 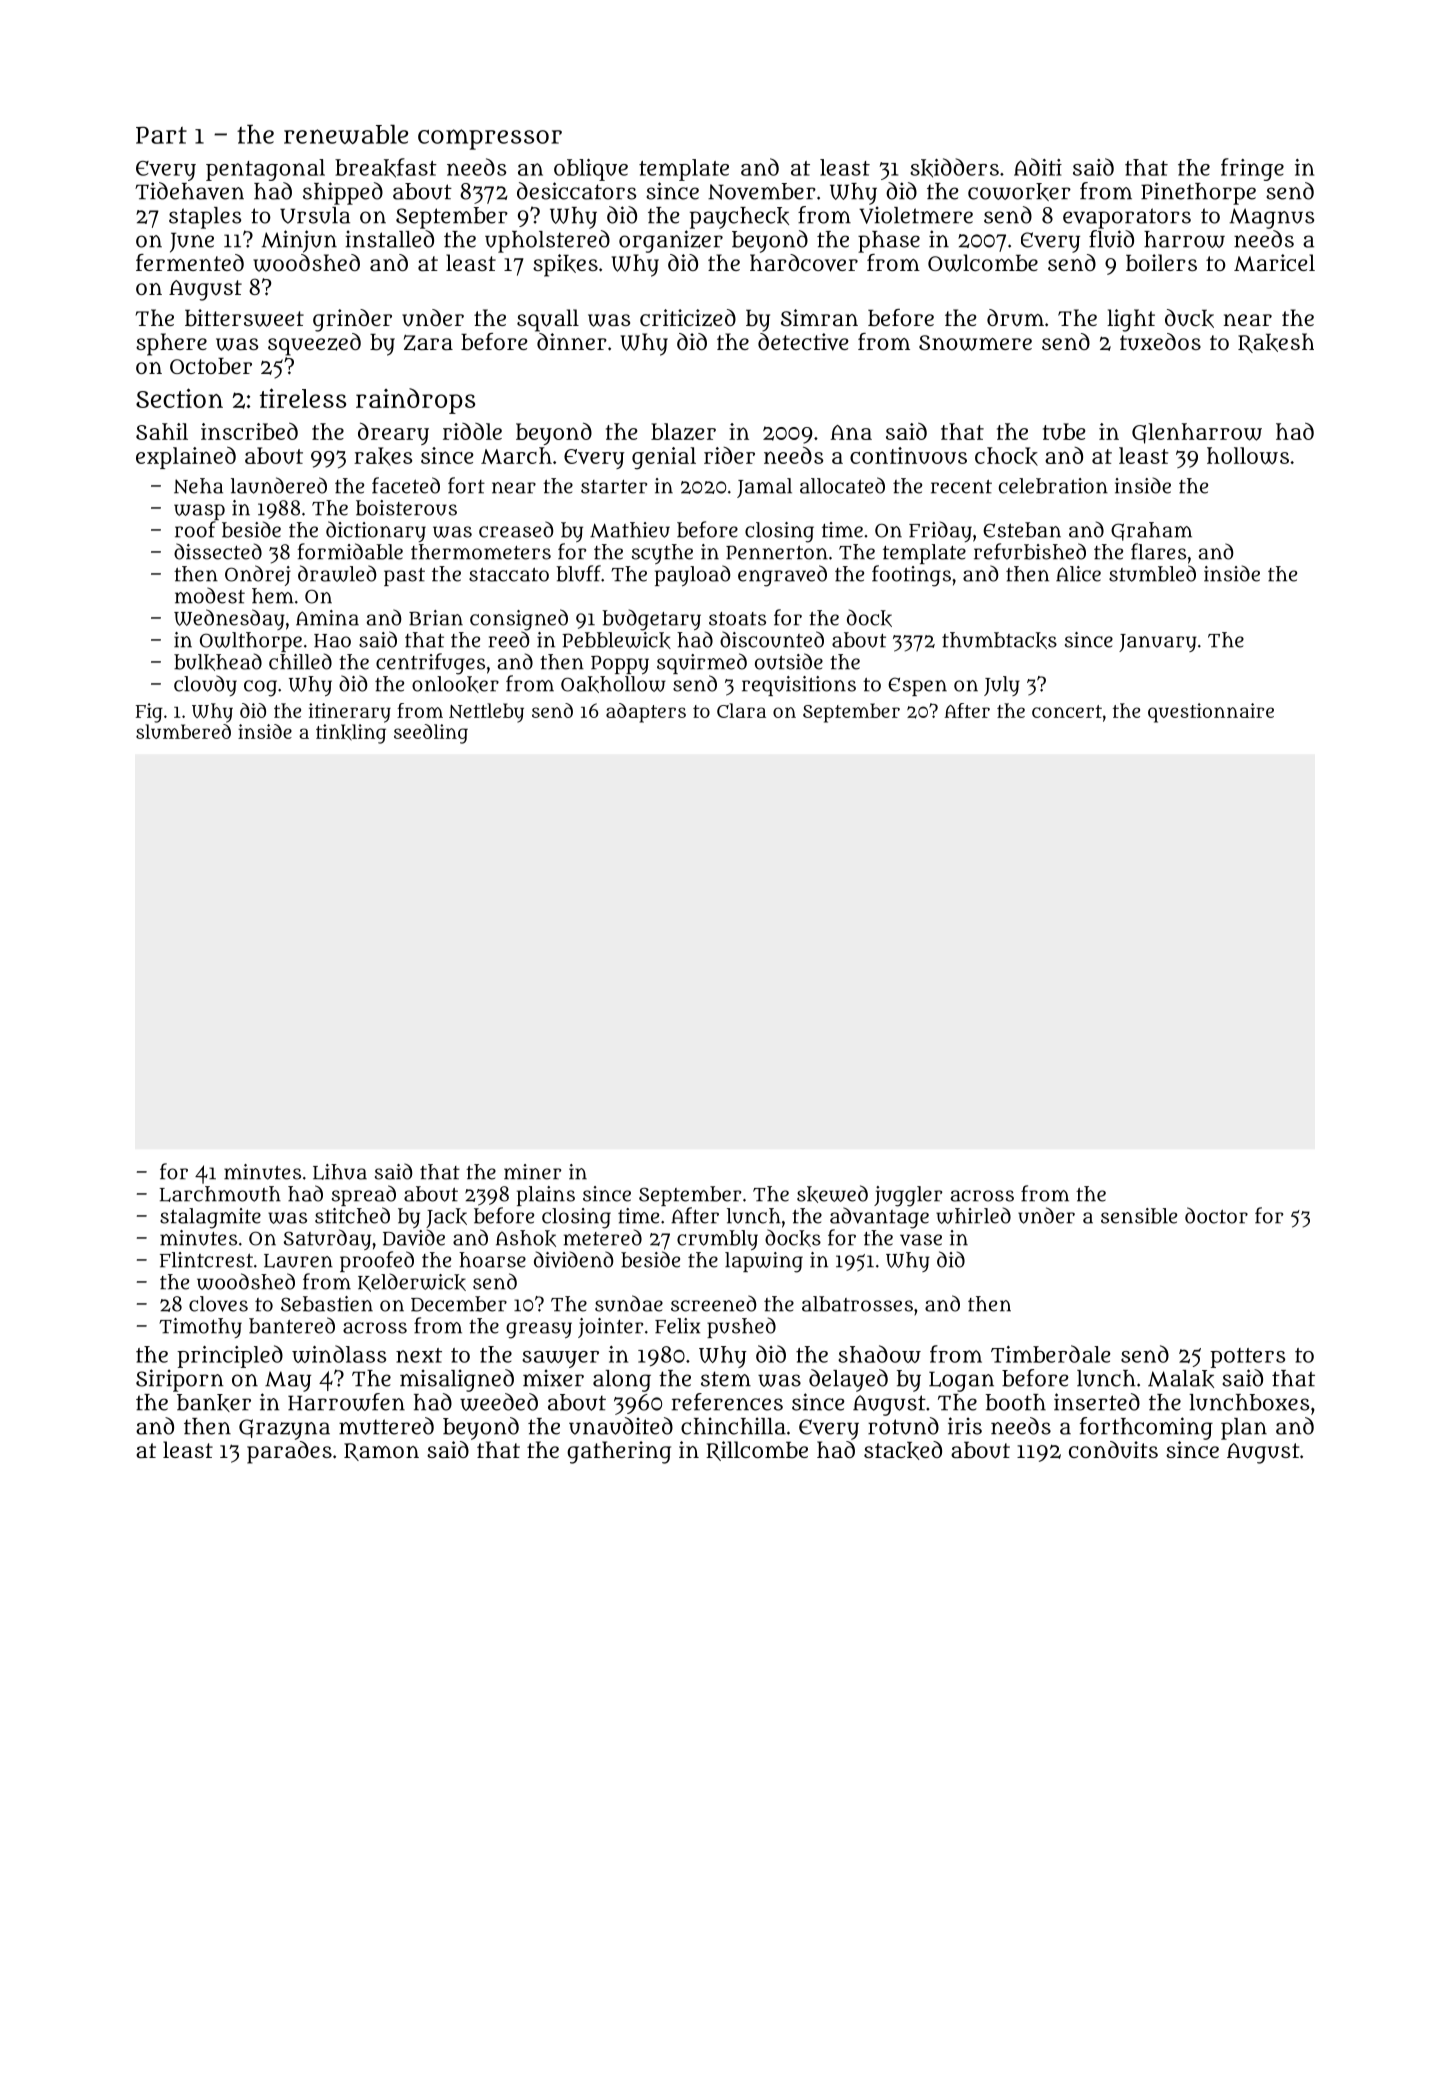 I want to click on boilers, so click(x=1161, y=262).
